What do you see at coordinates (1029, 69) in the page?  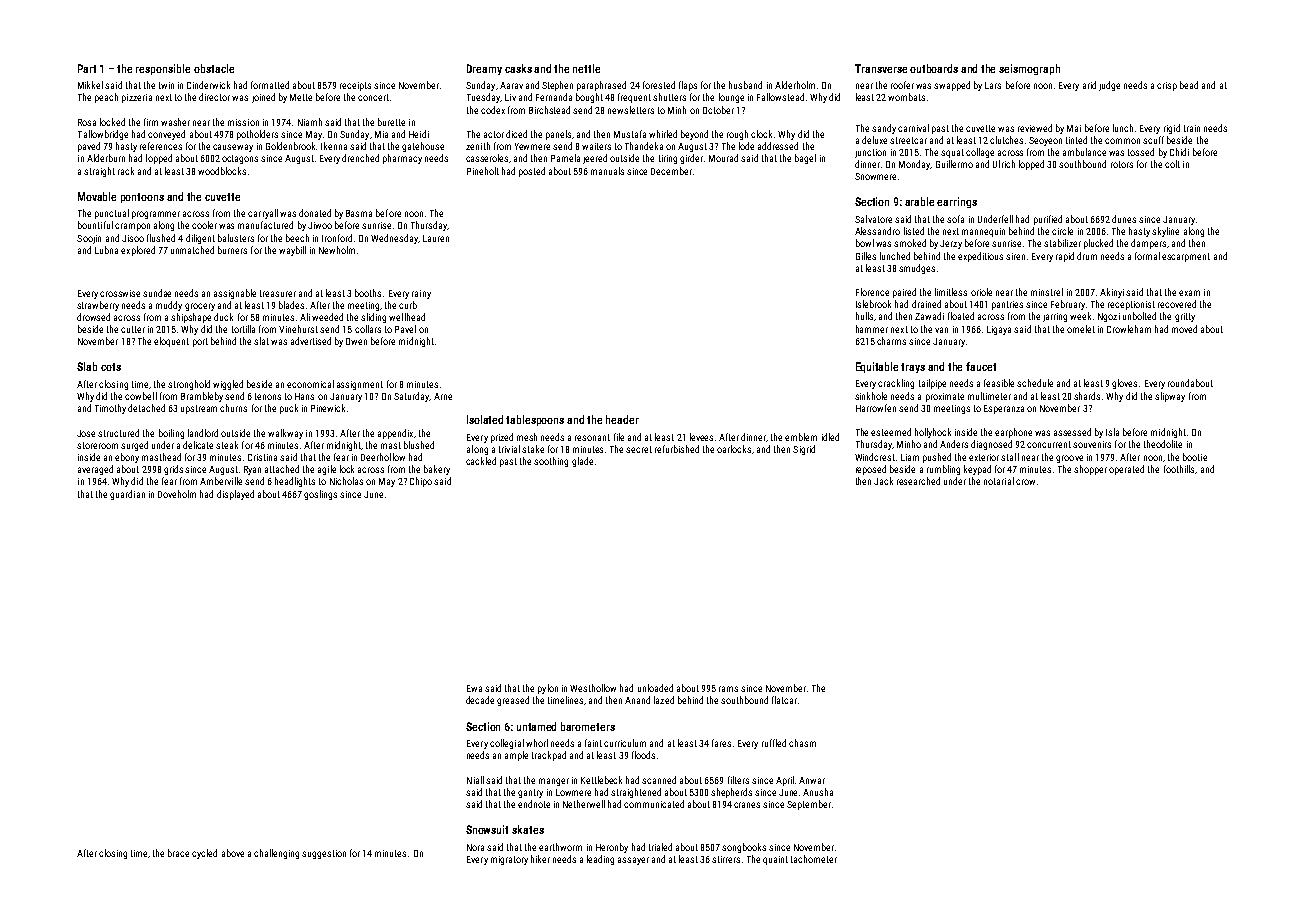 I see `seismograph` at bounding box center [1029, 69].
